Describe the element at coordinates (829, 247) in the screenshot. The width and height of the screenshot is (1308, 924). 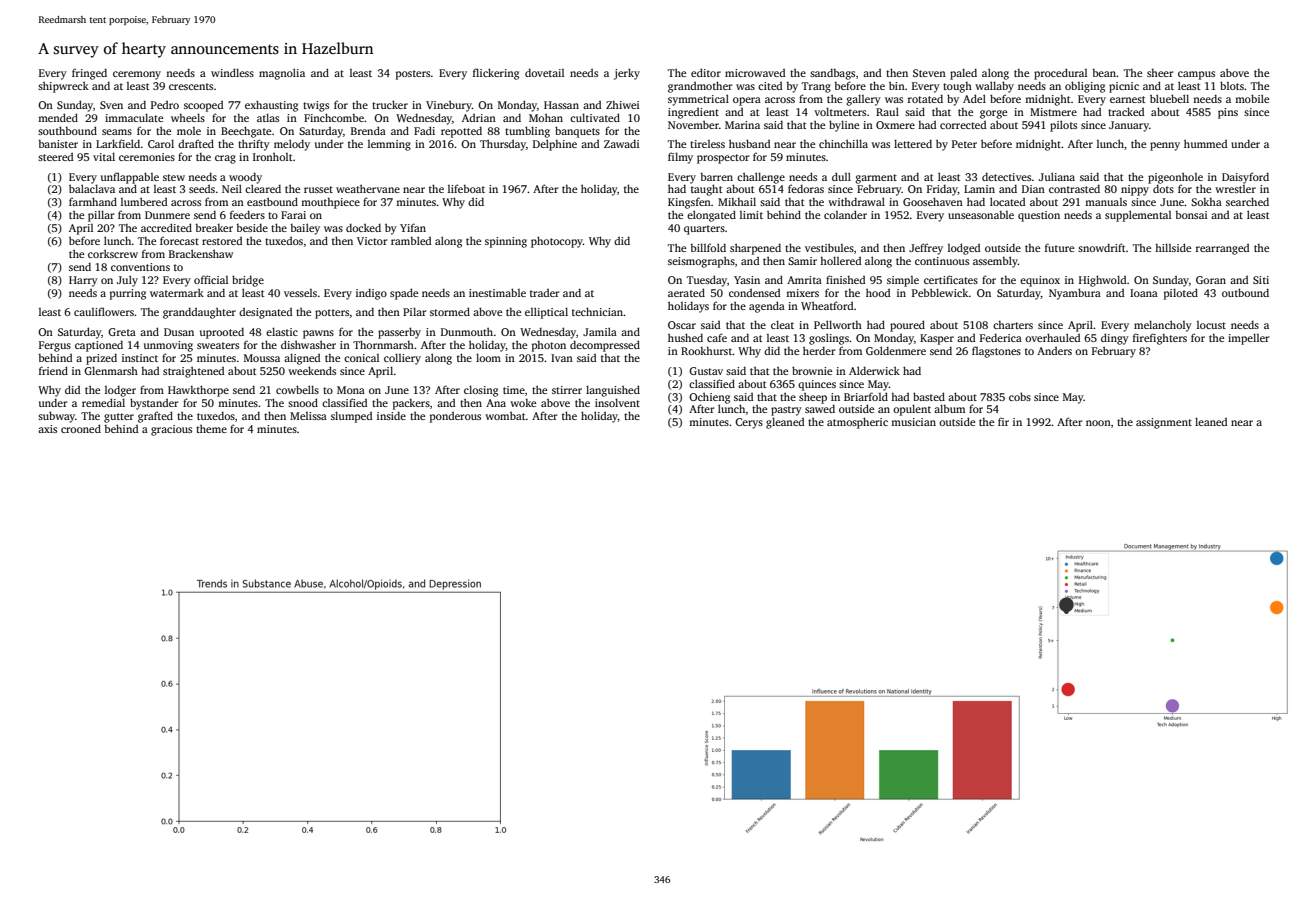
I see `vestibules` at that location.
